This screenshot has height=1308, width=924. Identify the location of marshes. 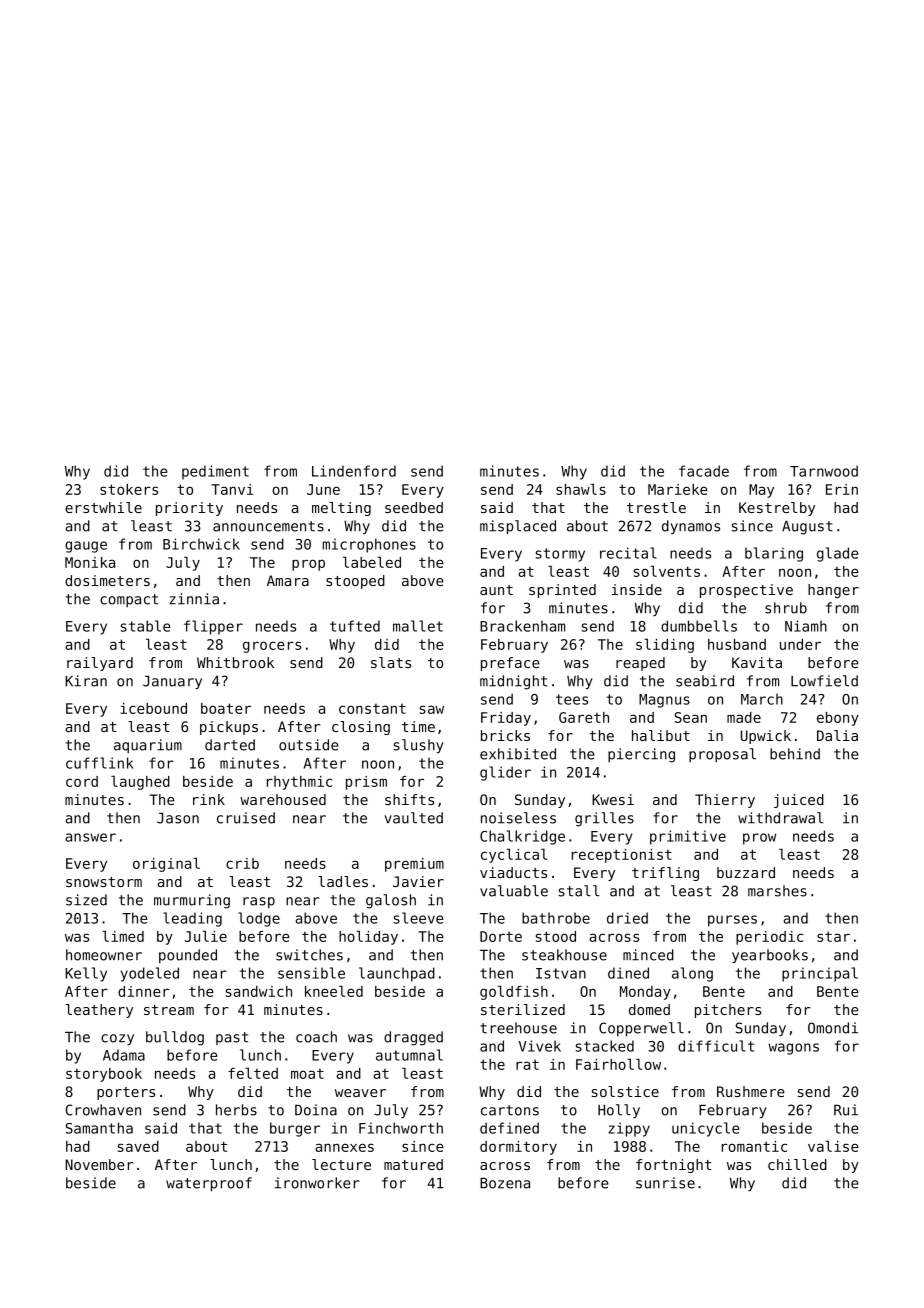
(777, 891).
